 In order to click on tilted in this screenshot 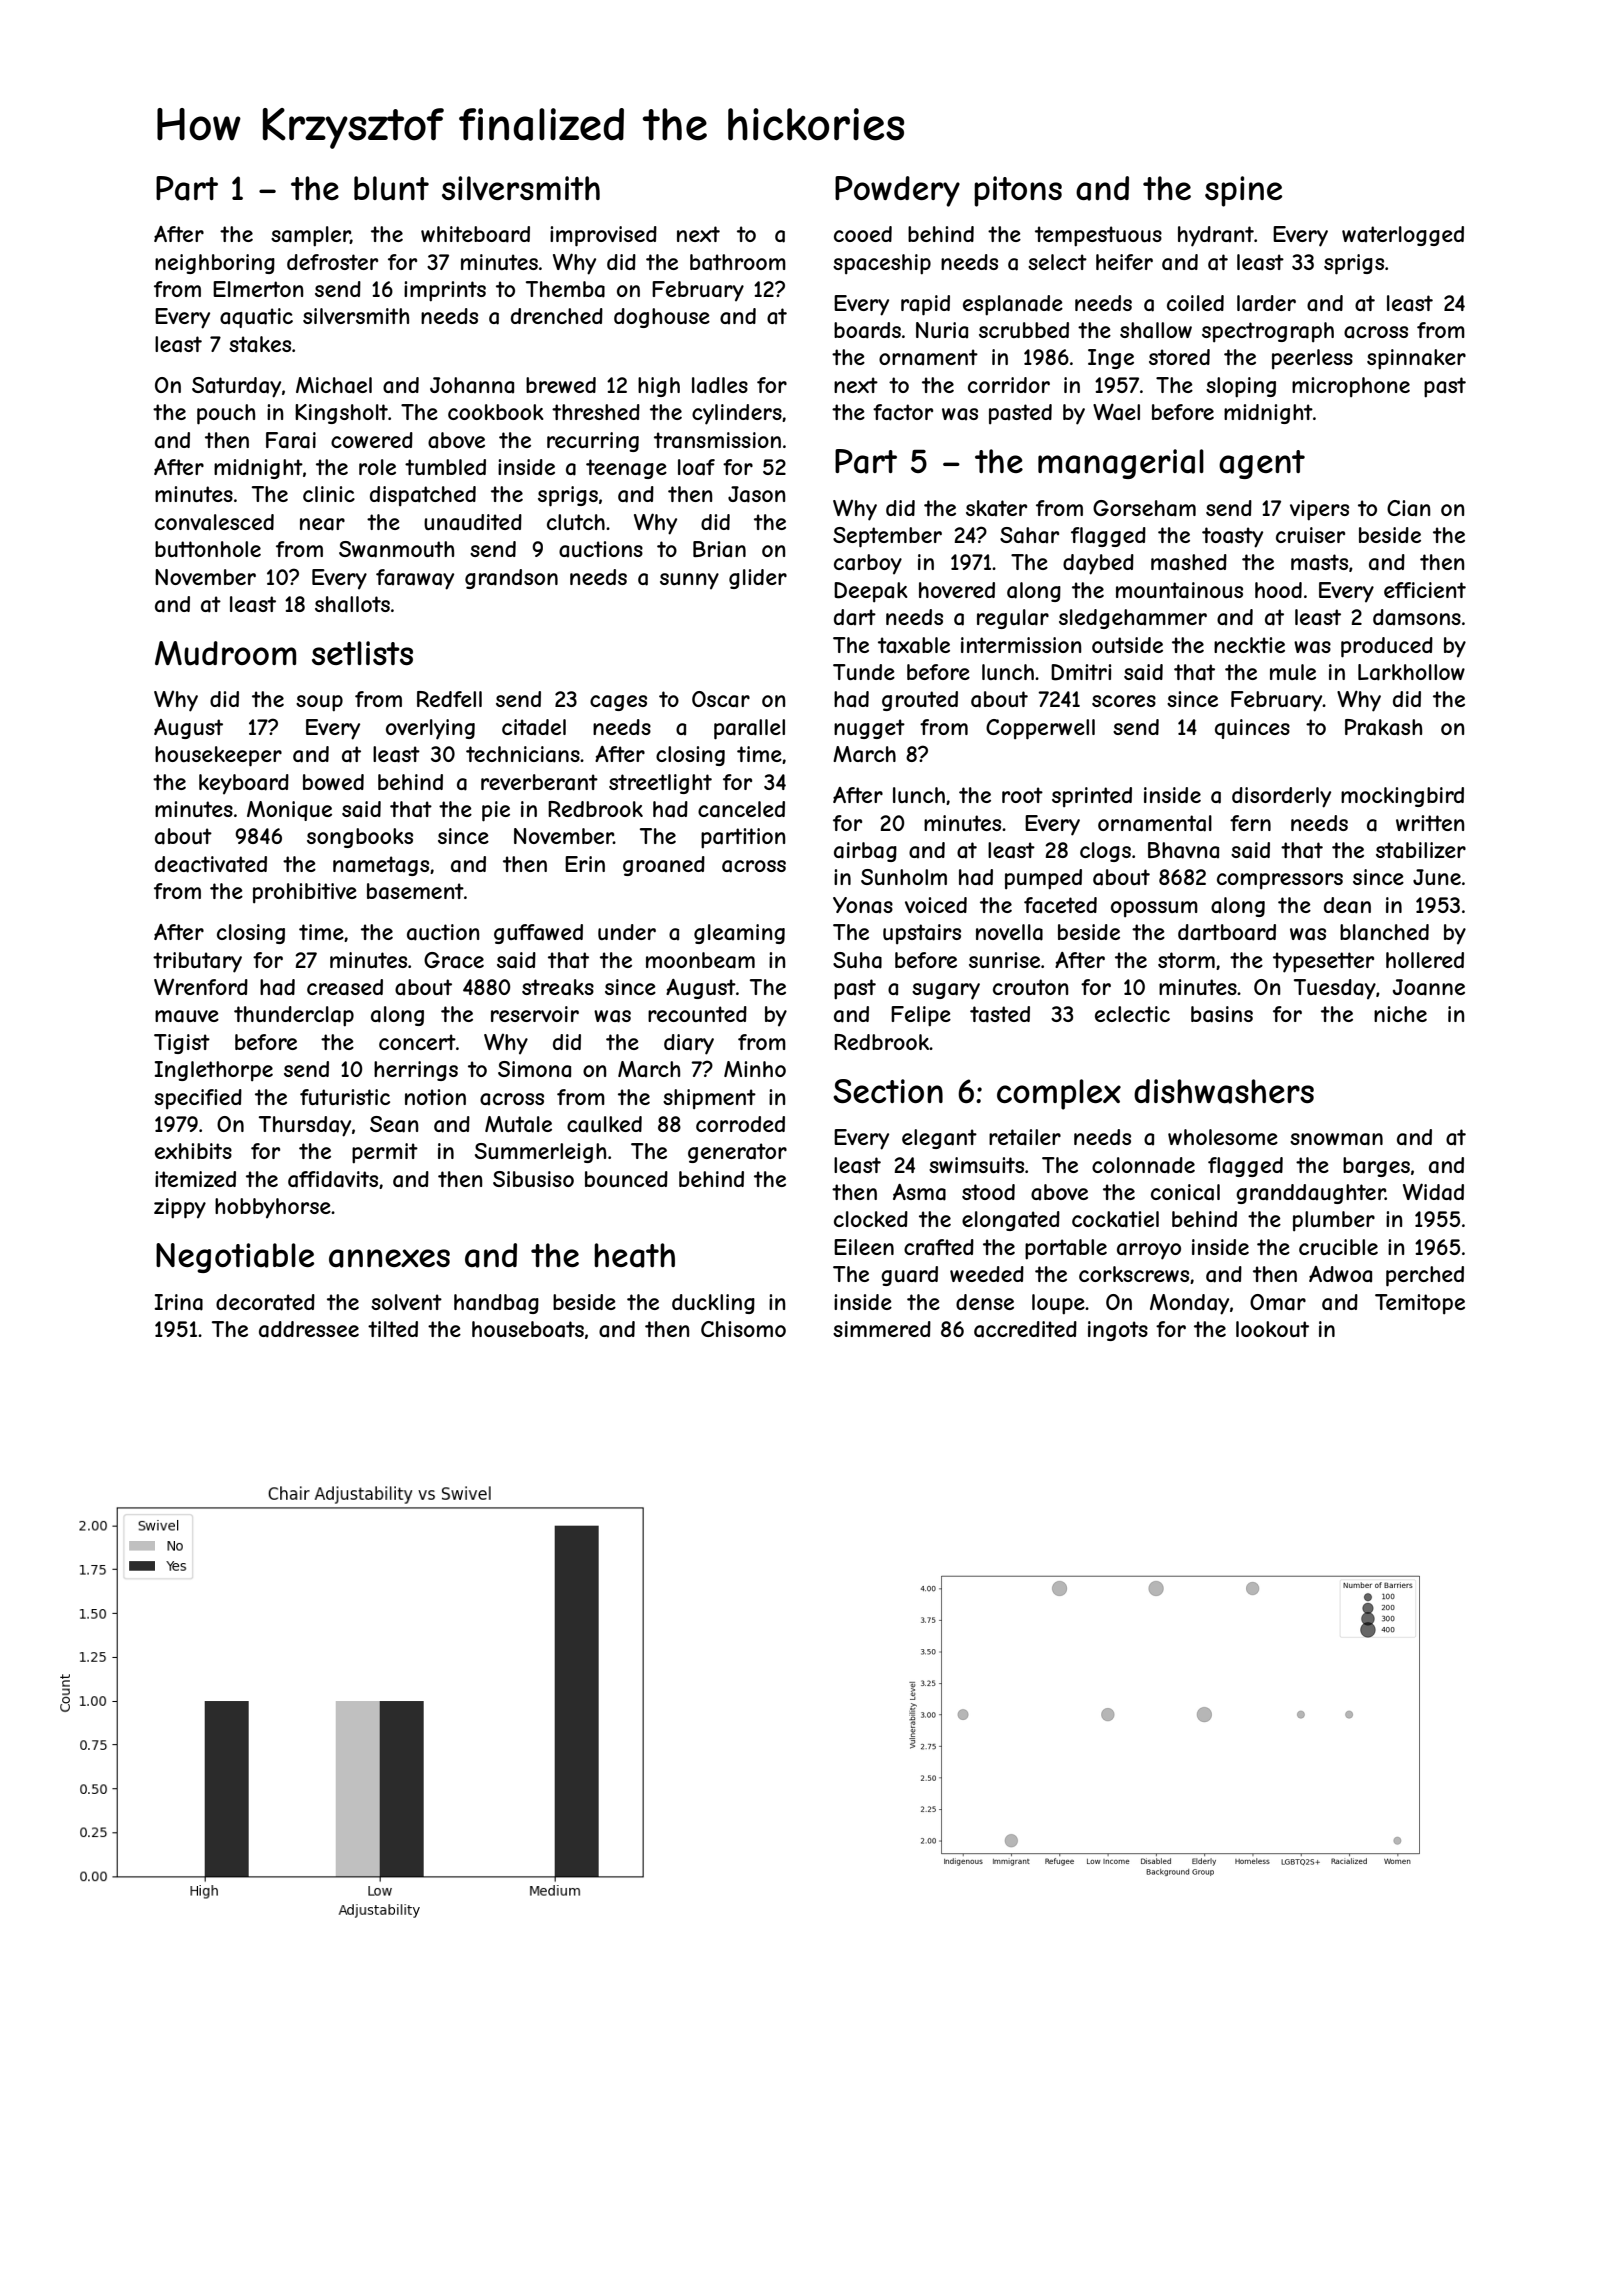, I will do `click(393, 1329)`.
